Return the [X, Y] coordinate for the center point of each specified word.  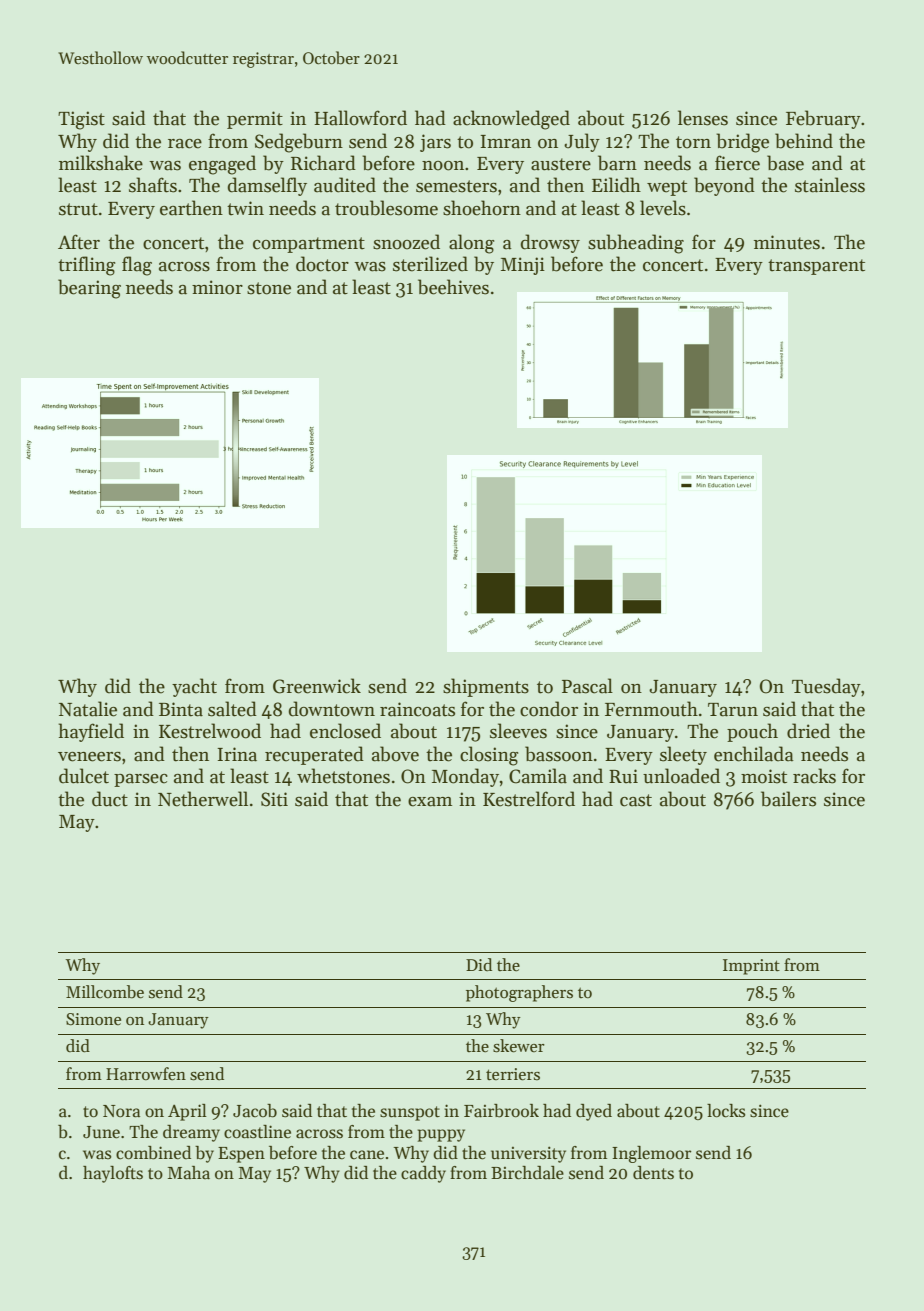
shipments [486, 687]
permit [255, 120]
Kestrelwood [210, 731]
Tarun [733, 710]
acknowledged [511, 120]
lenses [703, 118]
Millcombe [105, 992]
